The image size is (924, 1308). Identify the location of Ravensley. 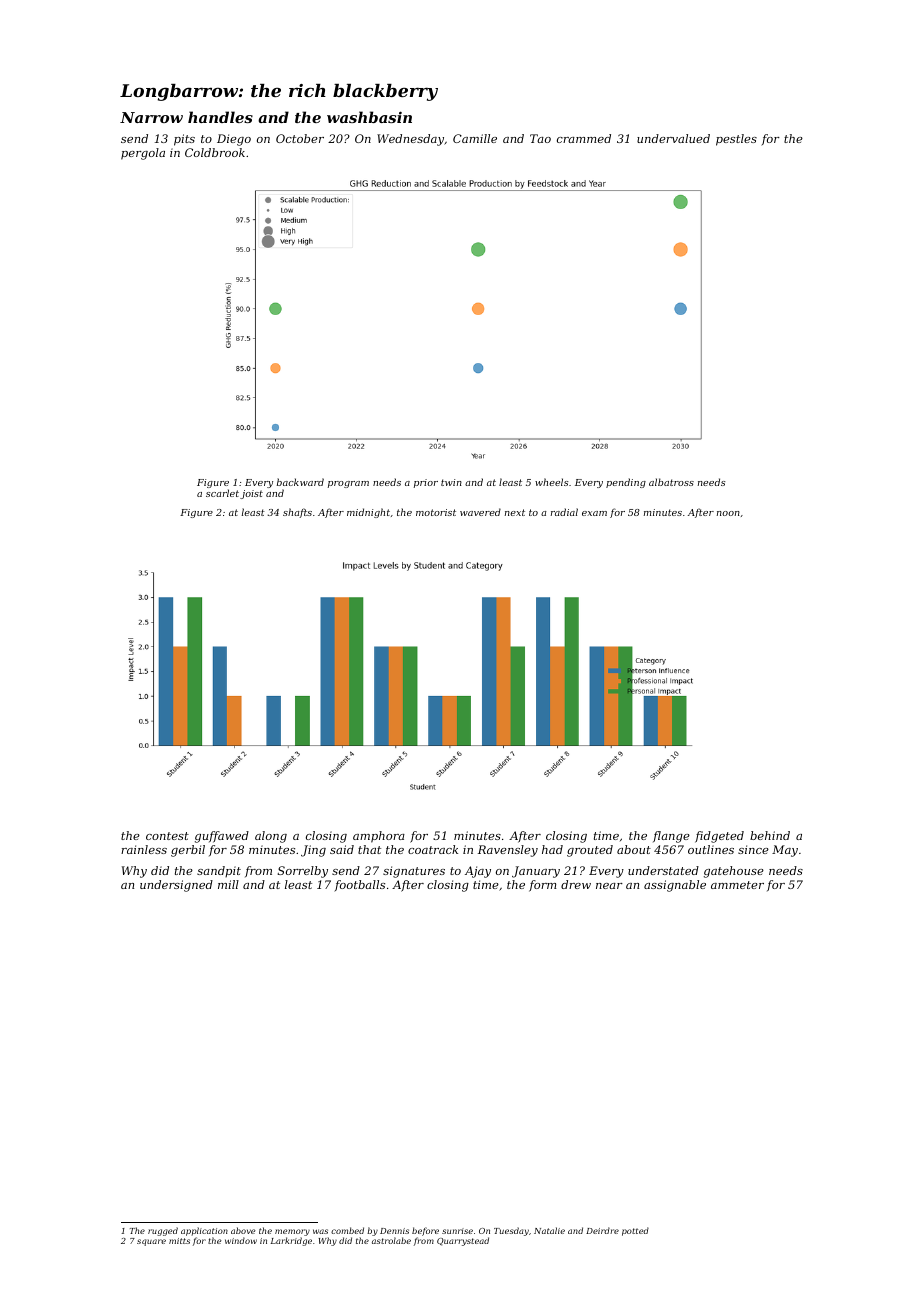
(508, 851).
